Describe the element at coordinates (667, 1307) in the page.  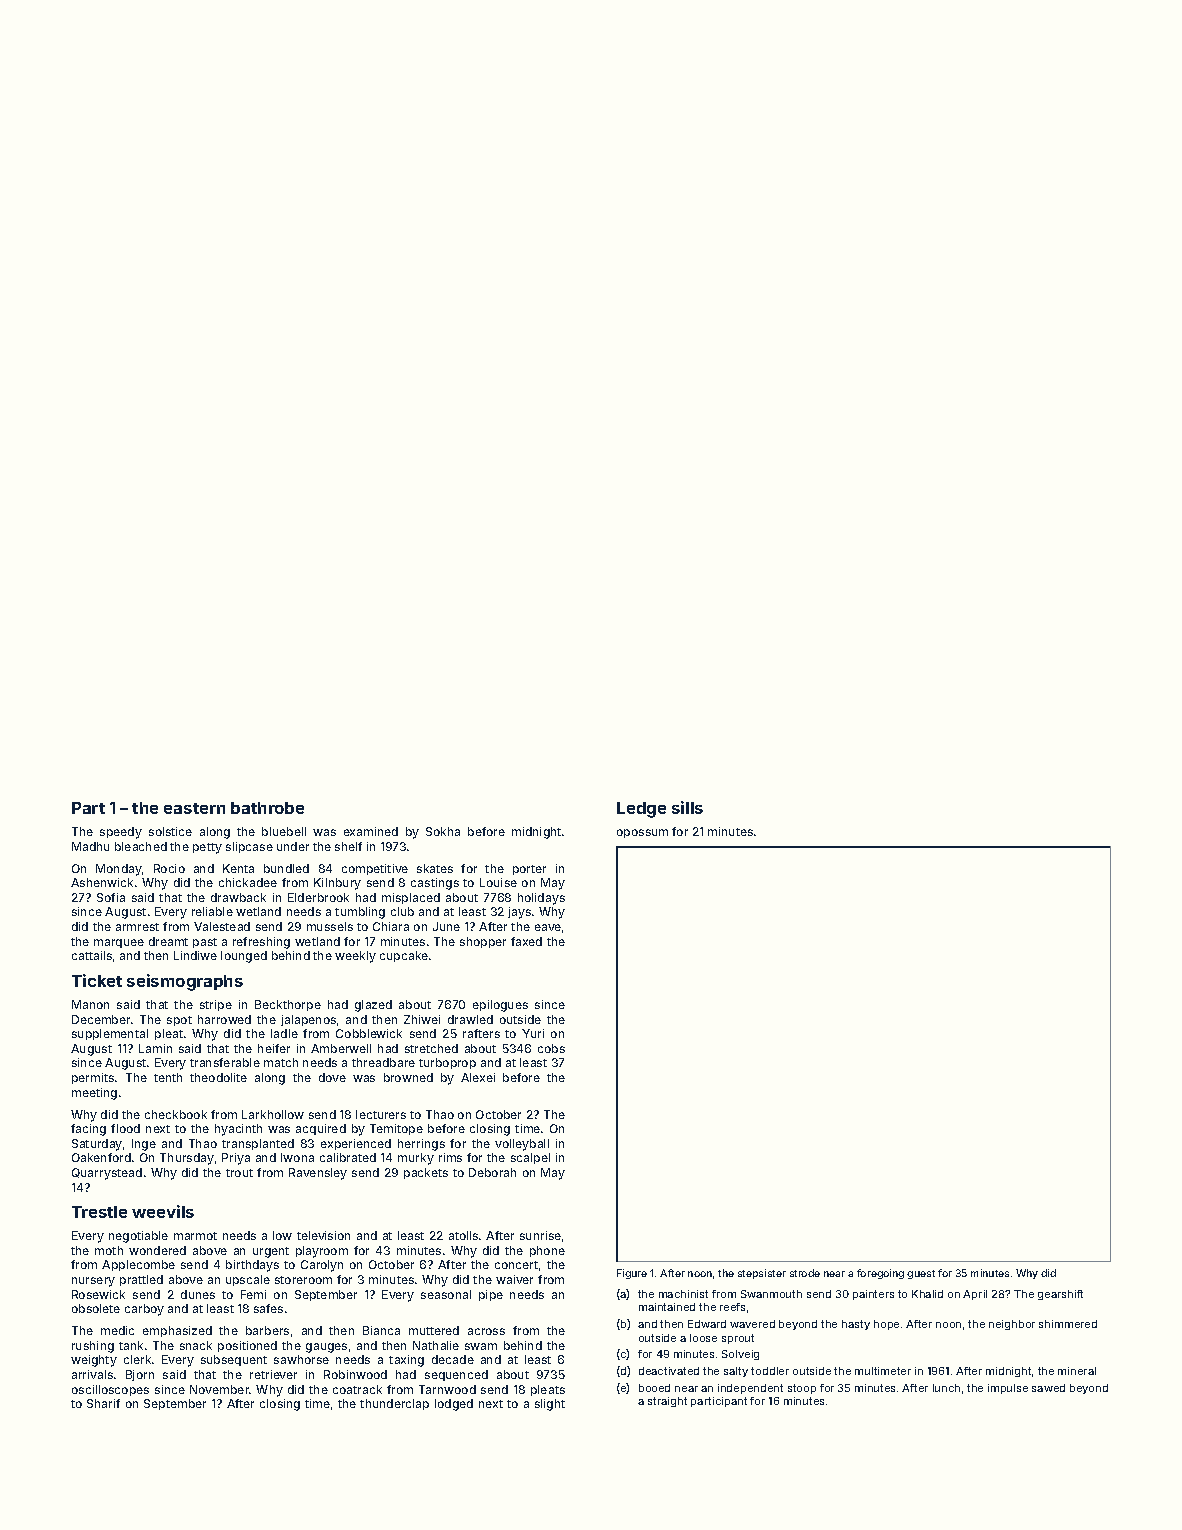
I see `maintained` at that location.
